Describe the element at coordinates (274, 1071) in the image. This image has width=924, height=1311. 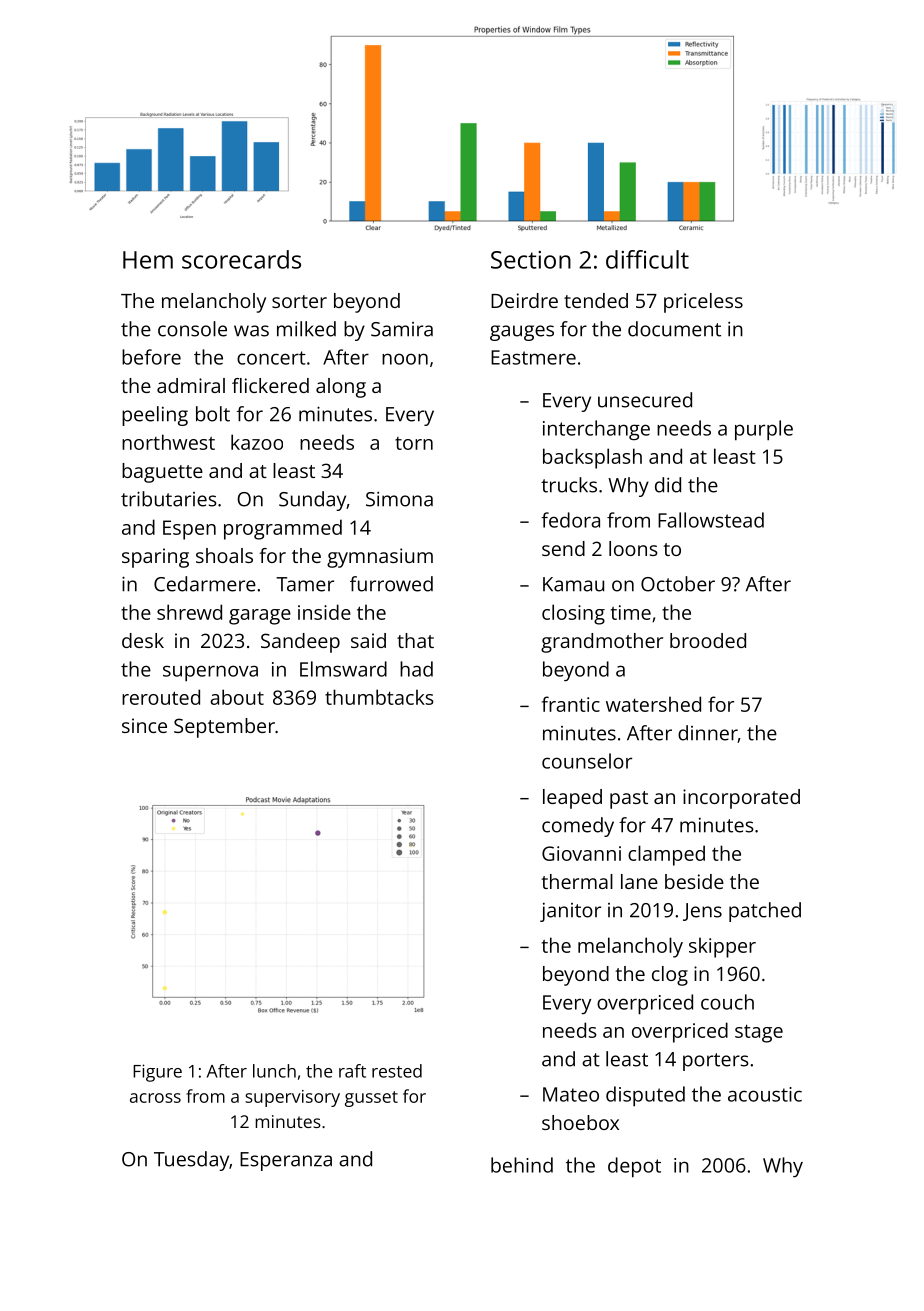
I see `lunch` at that location.
